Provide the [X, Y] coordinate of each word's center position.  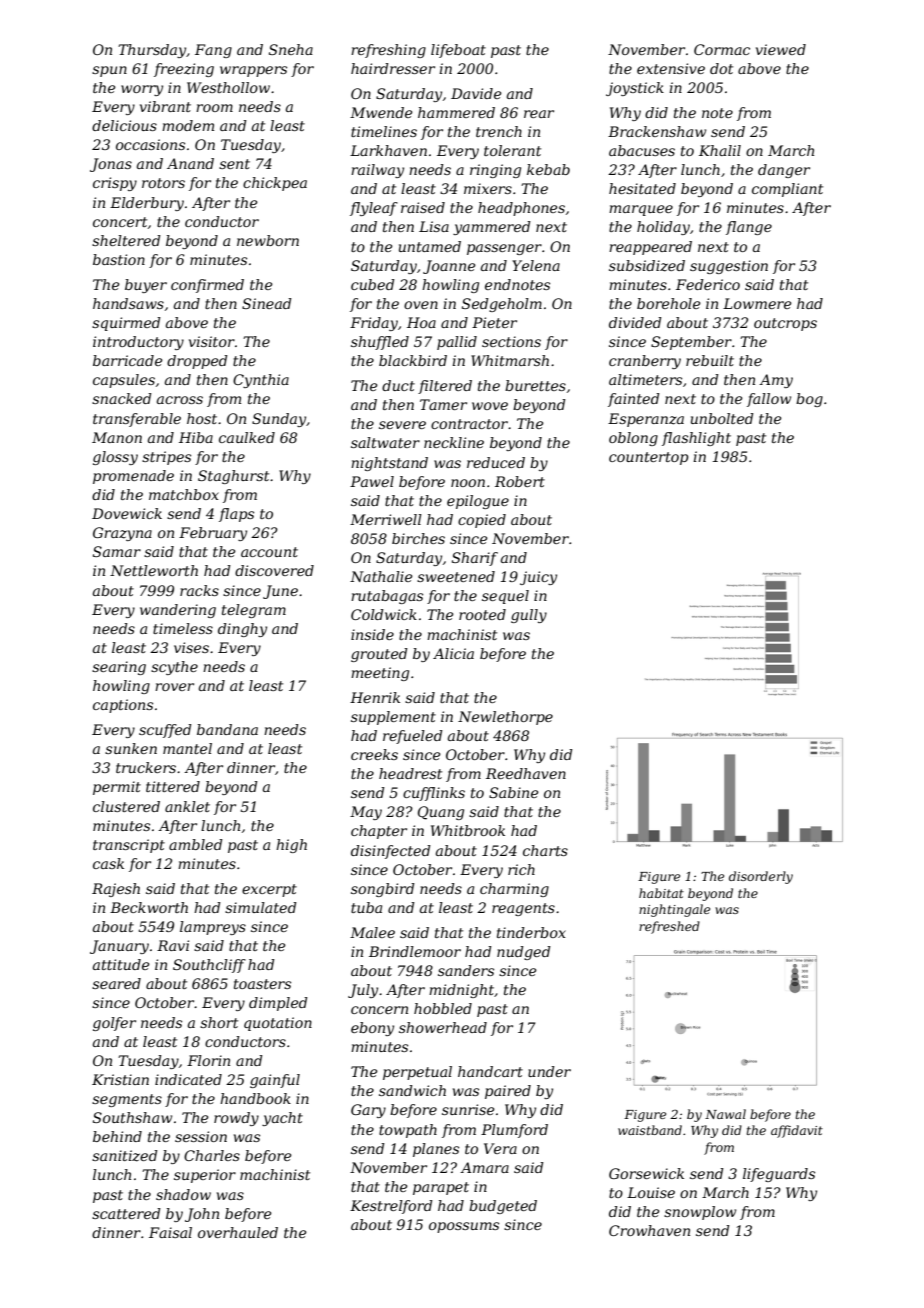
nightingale [674, 910]
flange [749, 228]
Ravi [173, 945]
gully [529, 616]
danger [784, 171]
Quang [441, 813]
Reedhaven [526, 773]
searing [119, 668]
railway [377, 171]
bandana [227, 729]
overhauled [238, 1232]
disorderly [761, 877]
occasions [150, 144]
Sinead [267, 303]
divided [635, 322]
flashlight [696, 439]
